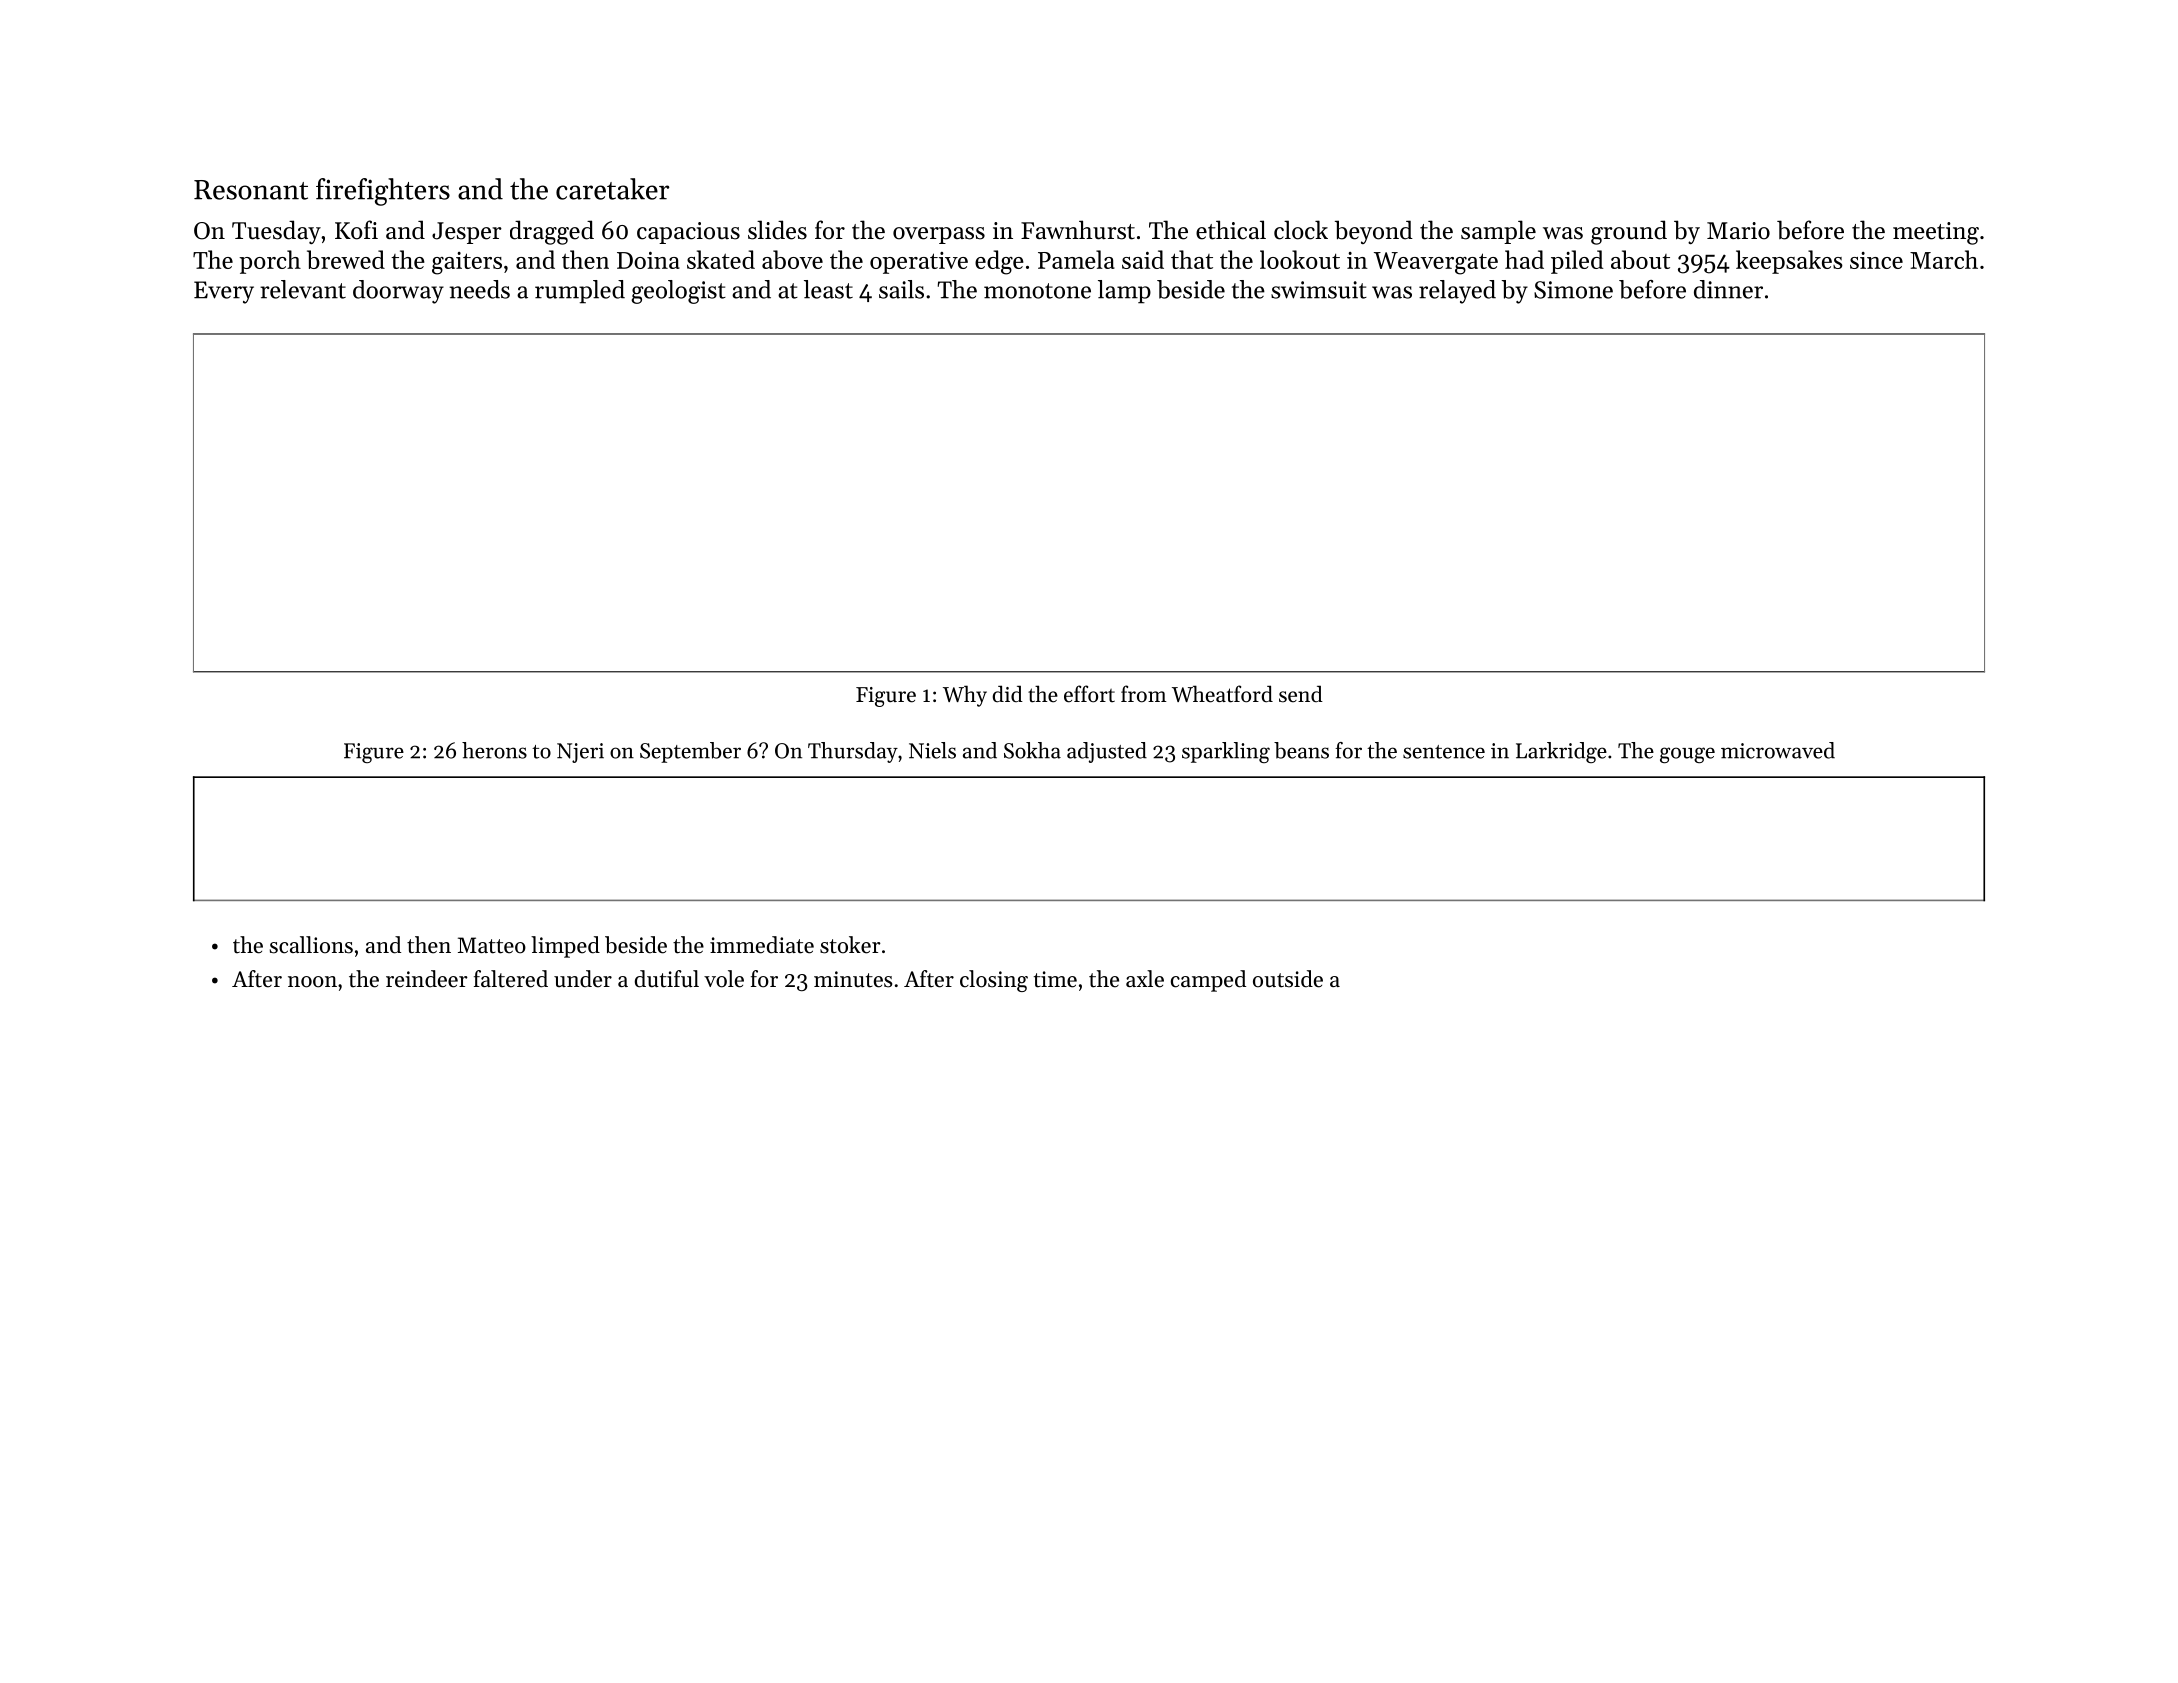 The height and width of the screenshot is (1683, 2178). Describe the element at coordinates (1288, 979) in the screenshot. I see `outside` at that location.
